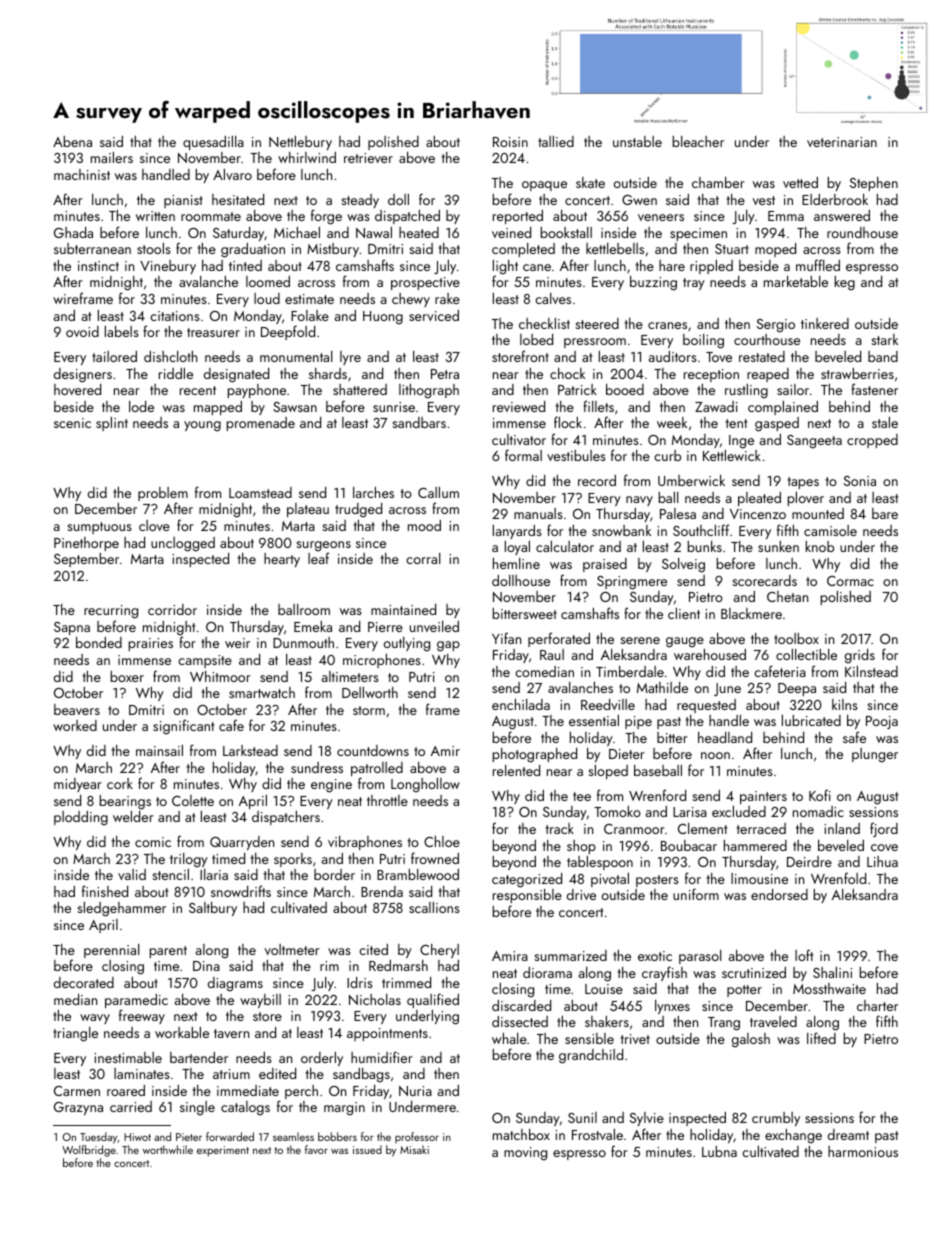 The height and width of the screenshot is (1233, 952). I want to click on moped, so click(775, 250).
